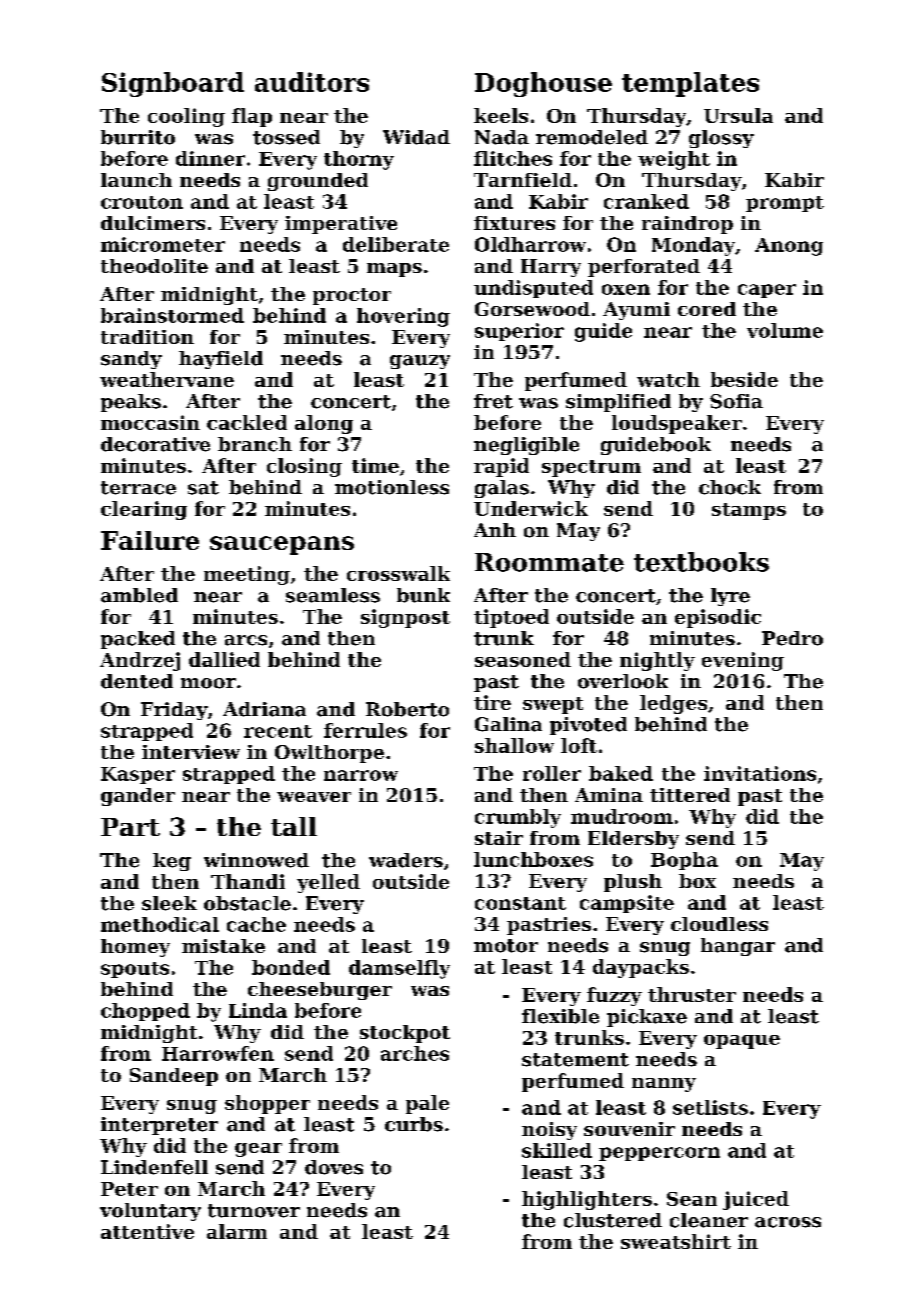 The height and width of the screenshot is (1314, 924). Describe the element at coordinates (416, 137) in the screenshot. I see `Widad` at that location.
